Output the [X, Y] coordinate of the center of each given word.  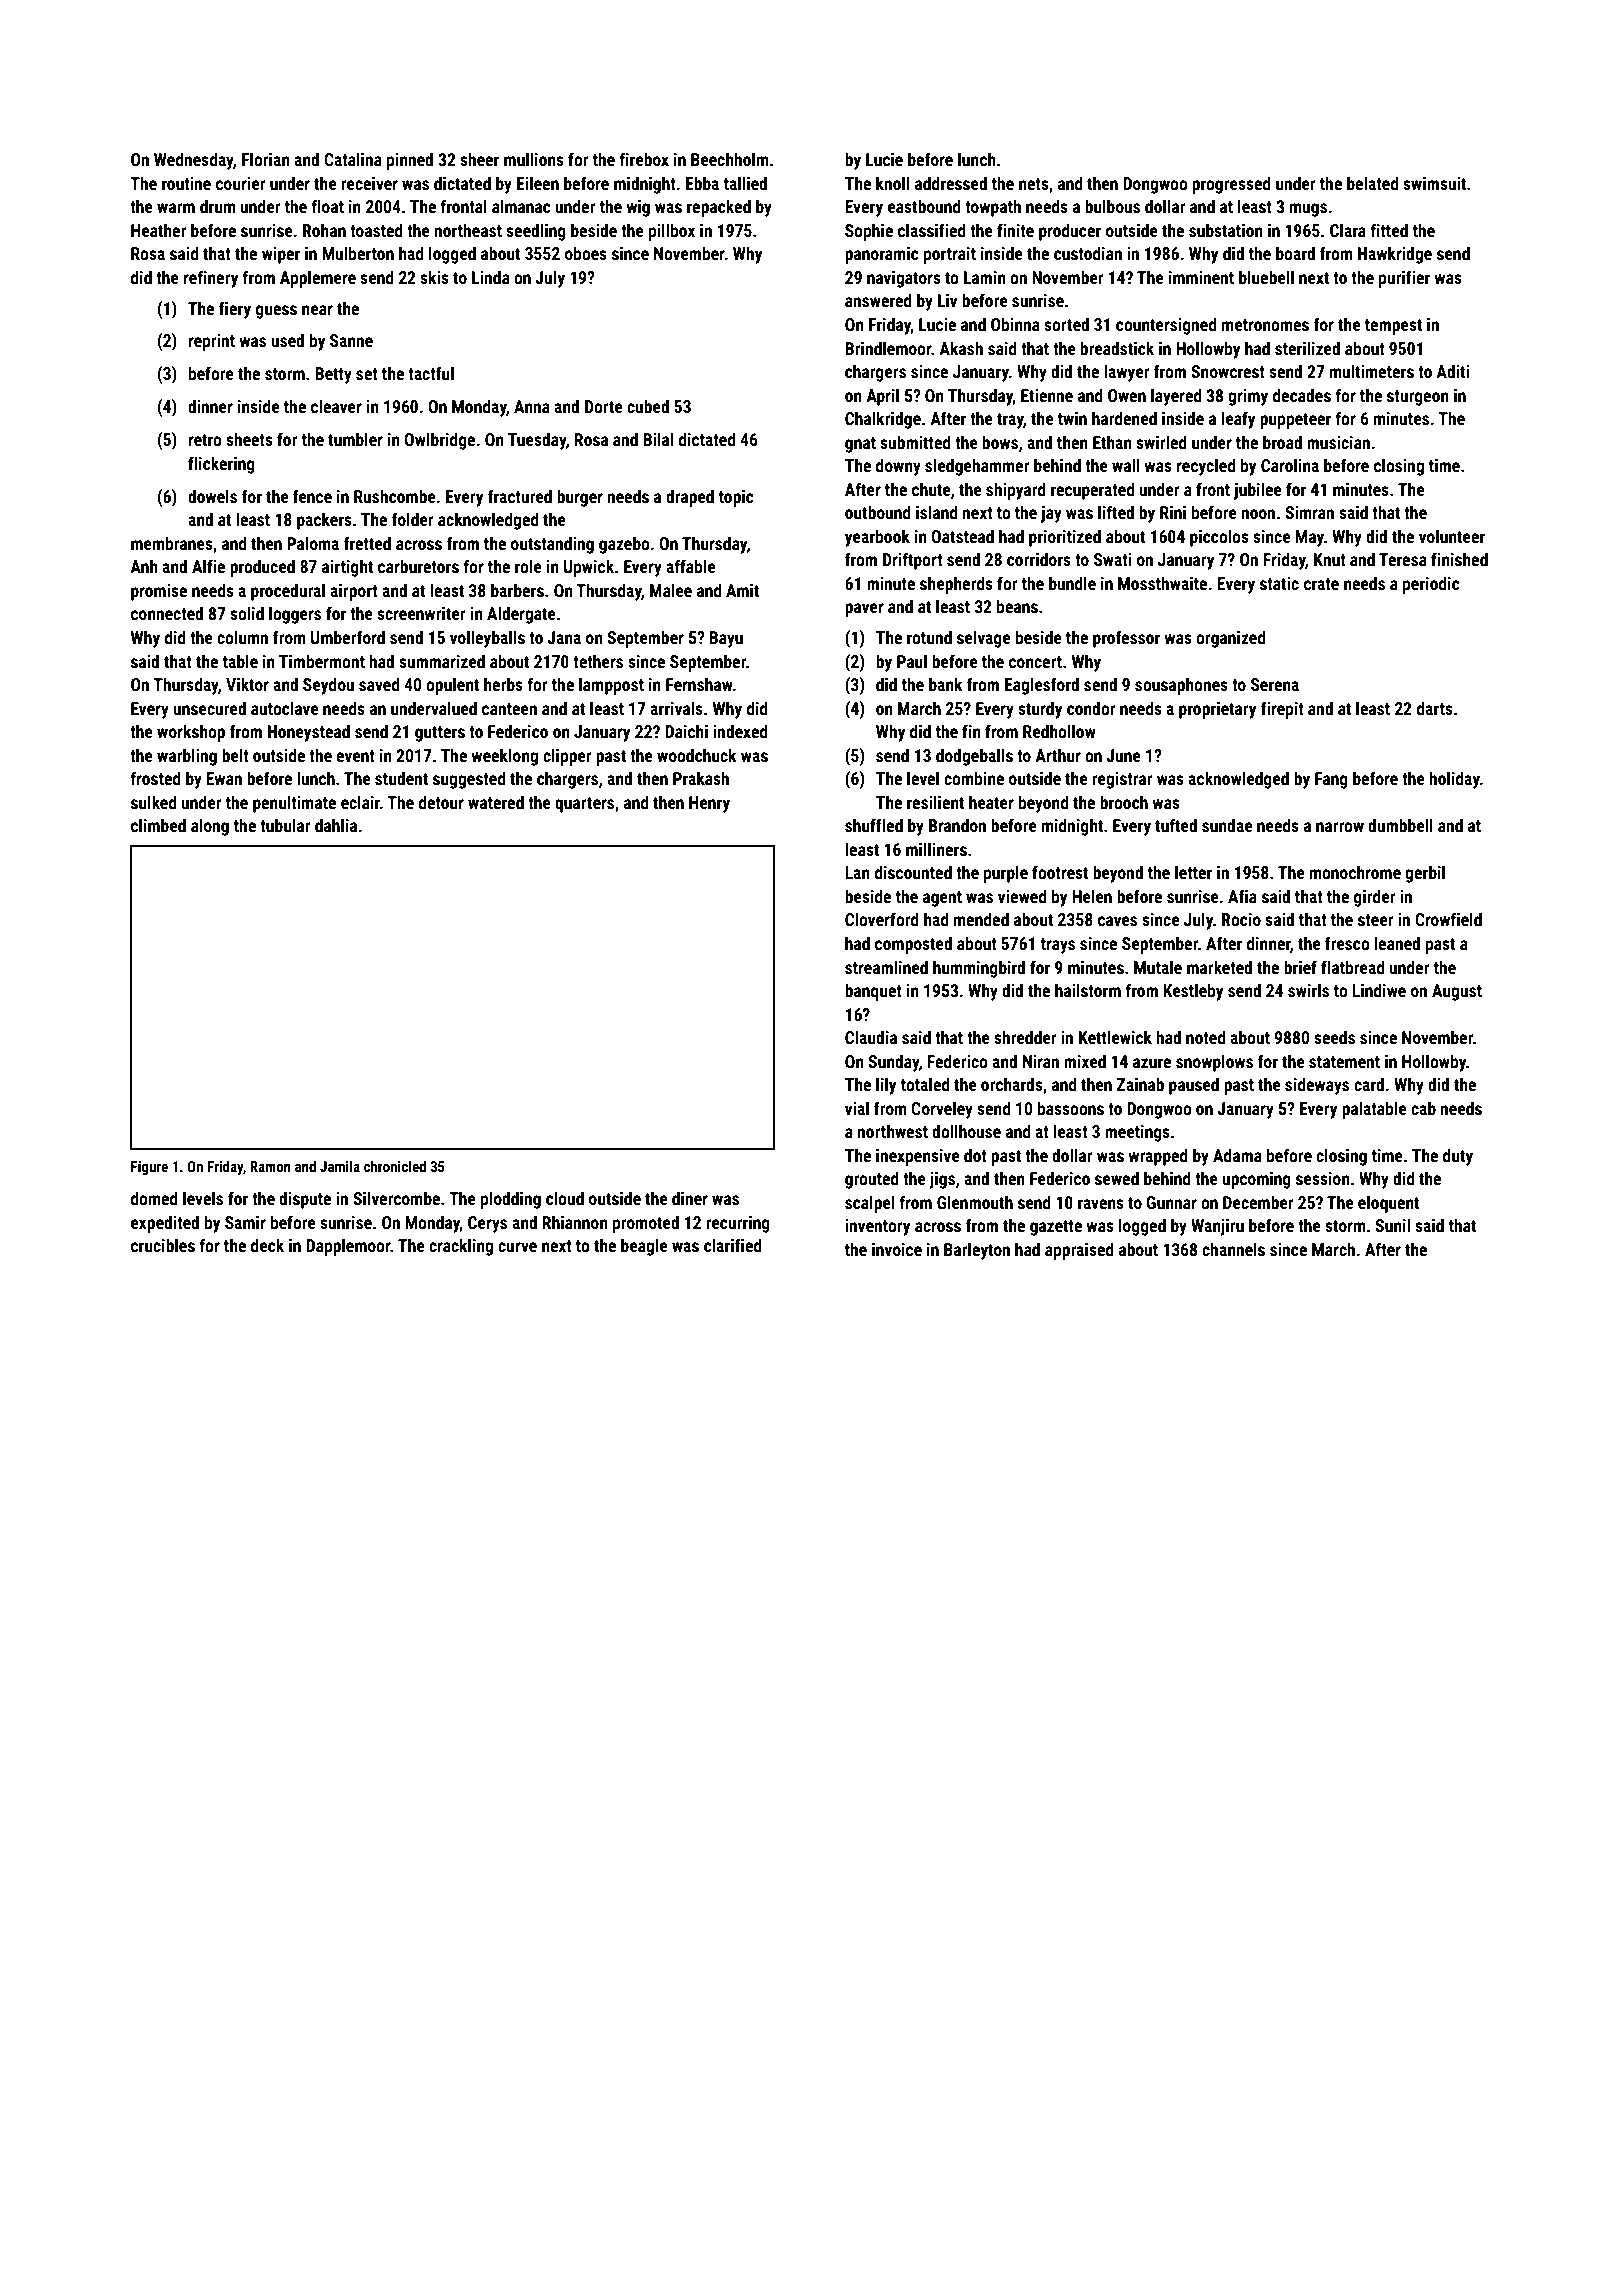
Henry [709, 804]
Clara [1348, 230]
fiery [235, 310]
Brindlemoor [888, 348]
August [1457, 992]
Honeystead [309, 733]
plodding [511, 1200]
